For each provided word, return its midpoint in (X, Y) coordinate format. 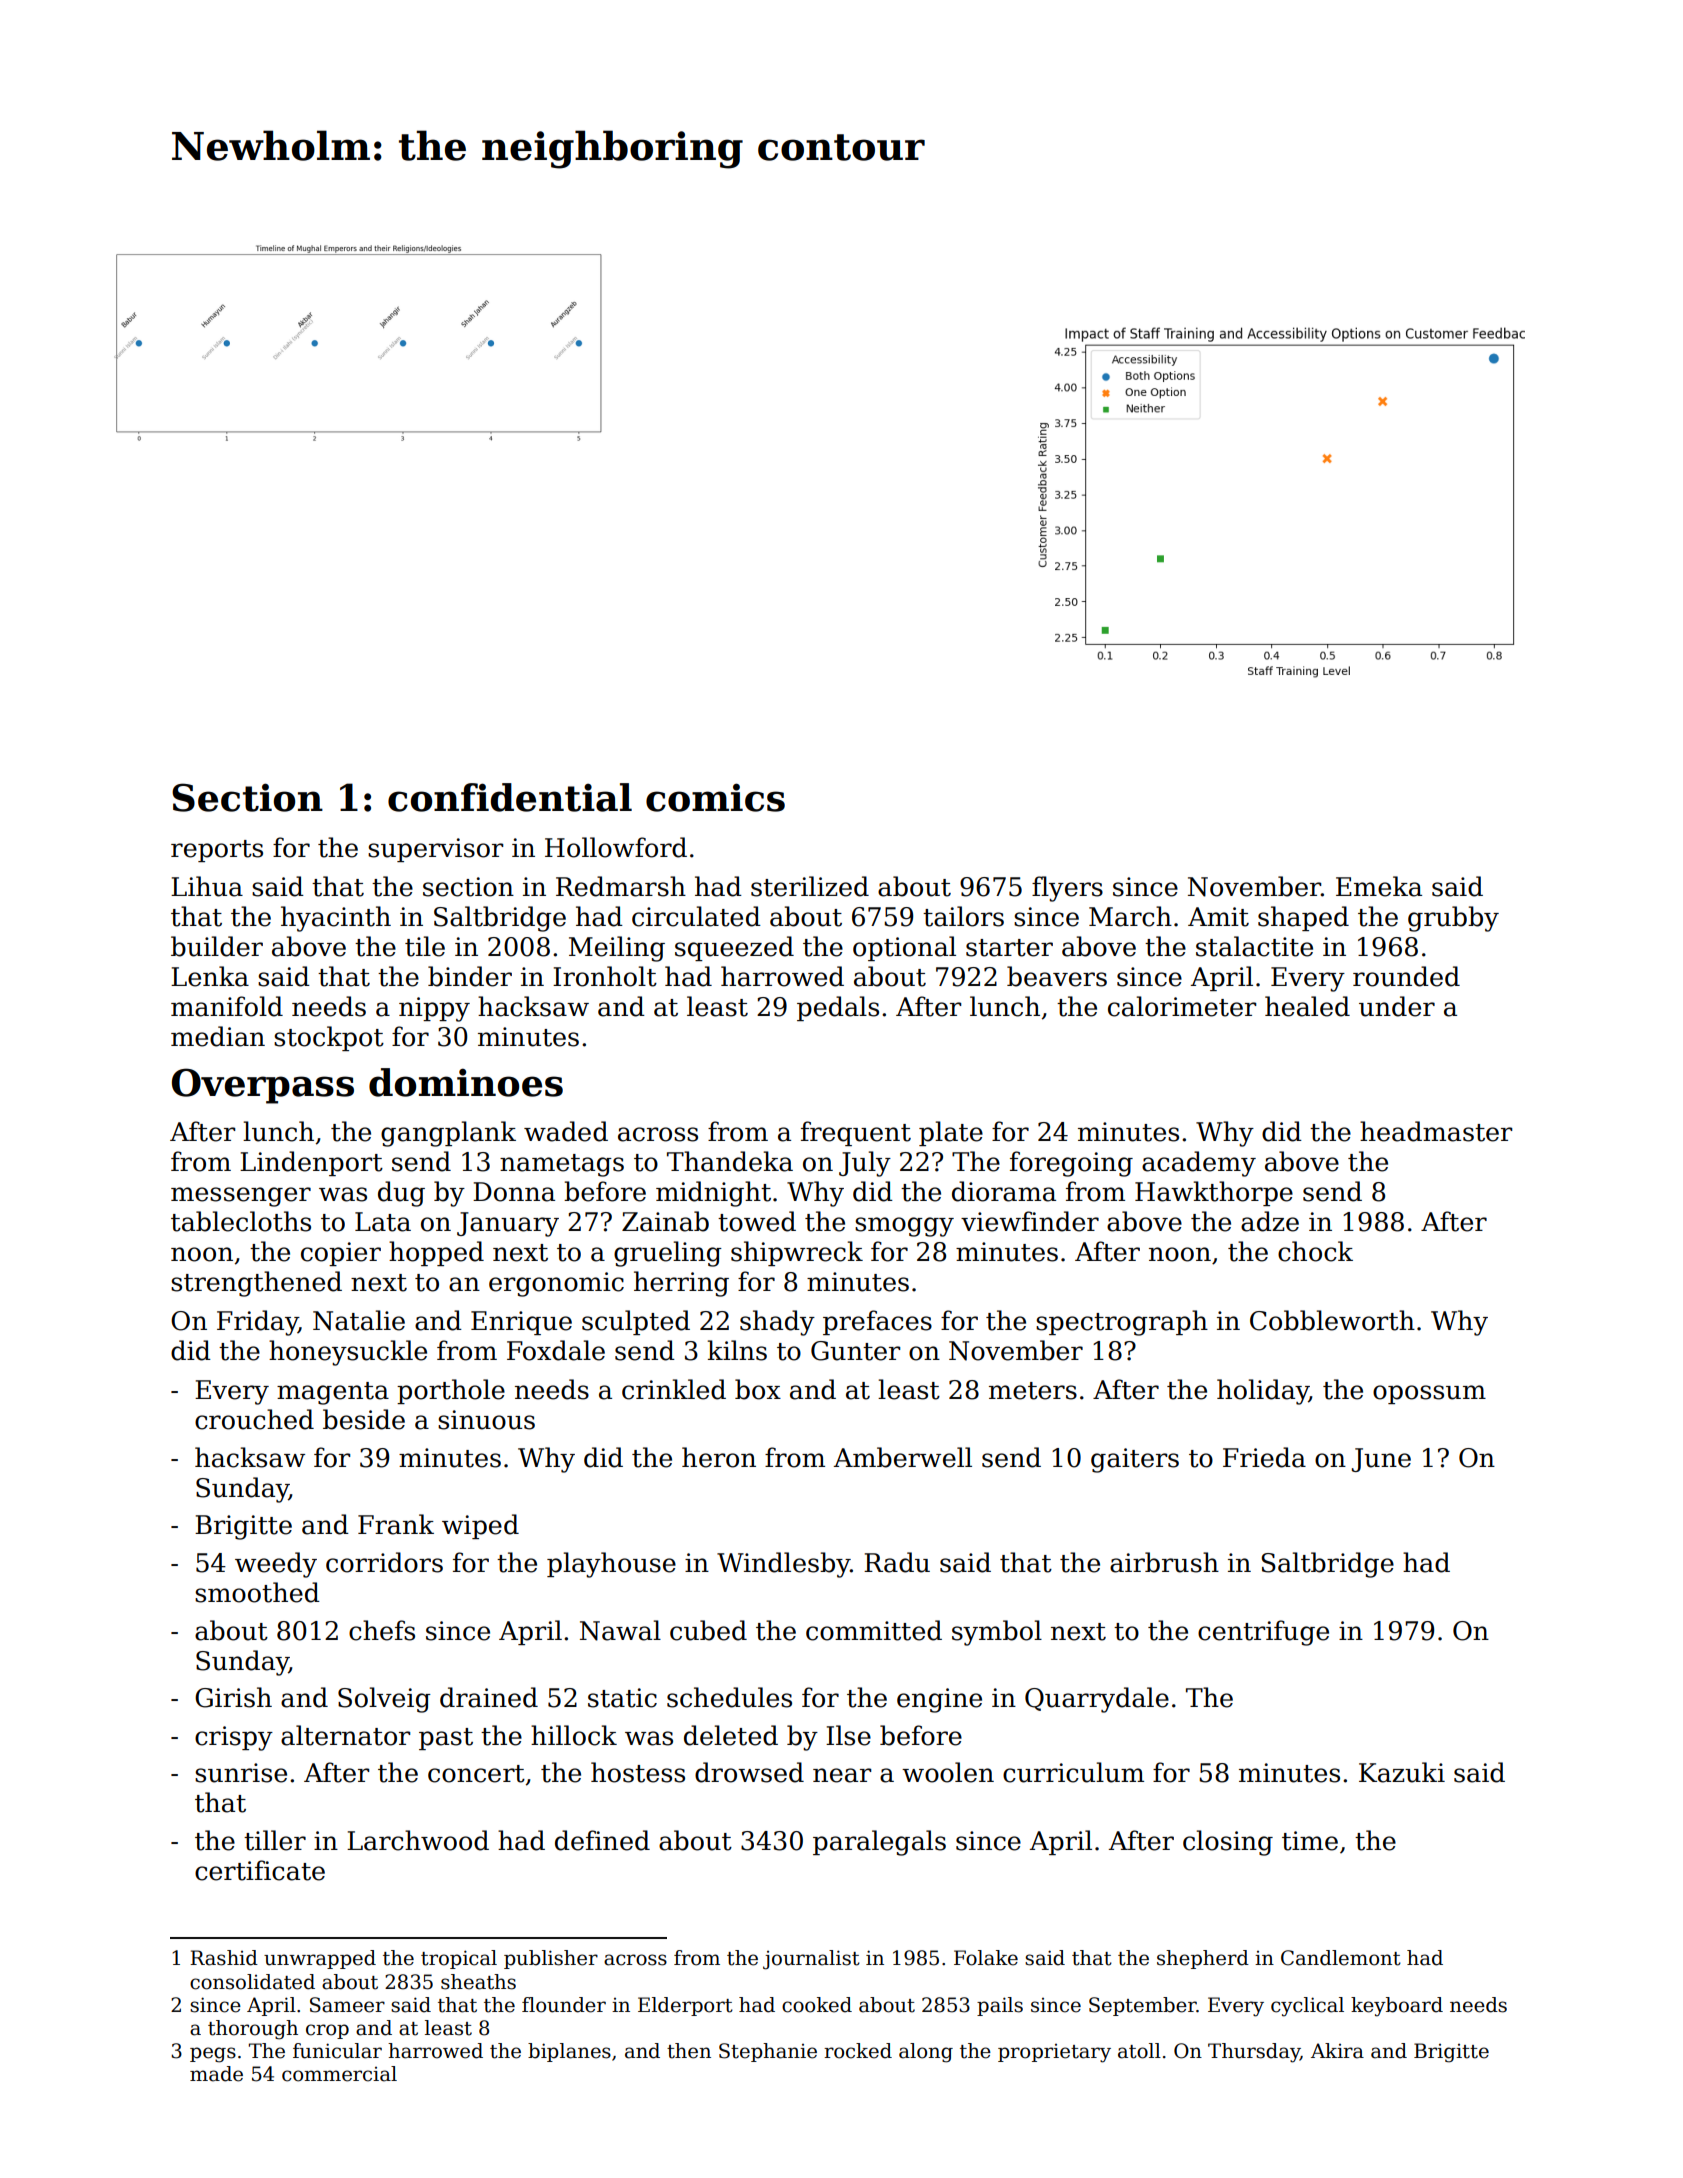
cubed (708, 1630)
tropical (459, 1959)
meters (1033, 1391)
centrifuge (1263, 1633)
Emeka (1379, 886)
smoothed (257, 1592)
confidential (510, 797)
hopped (436, 1253)
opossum (1429, 1394)
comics (715, 797)
